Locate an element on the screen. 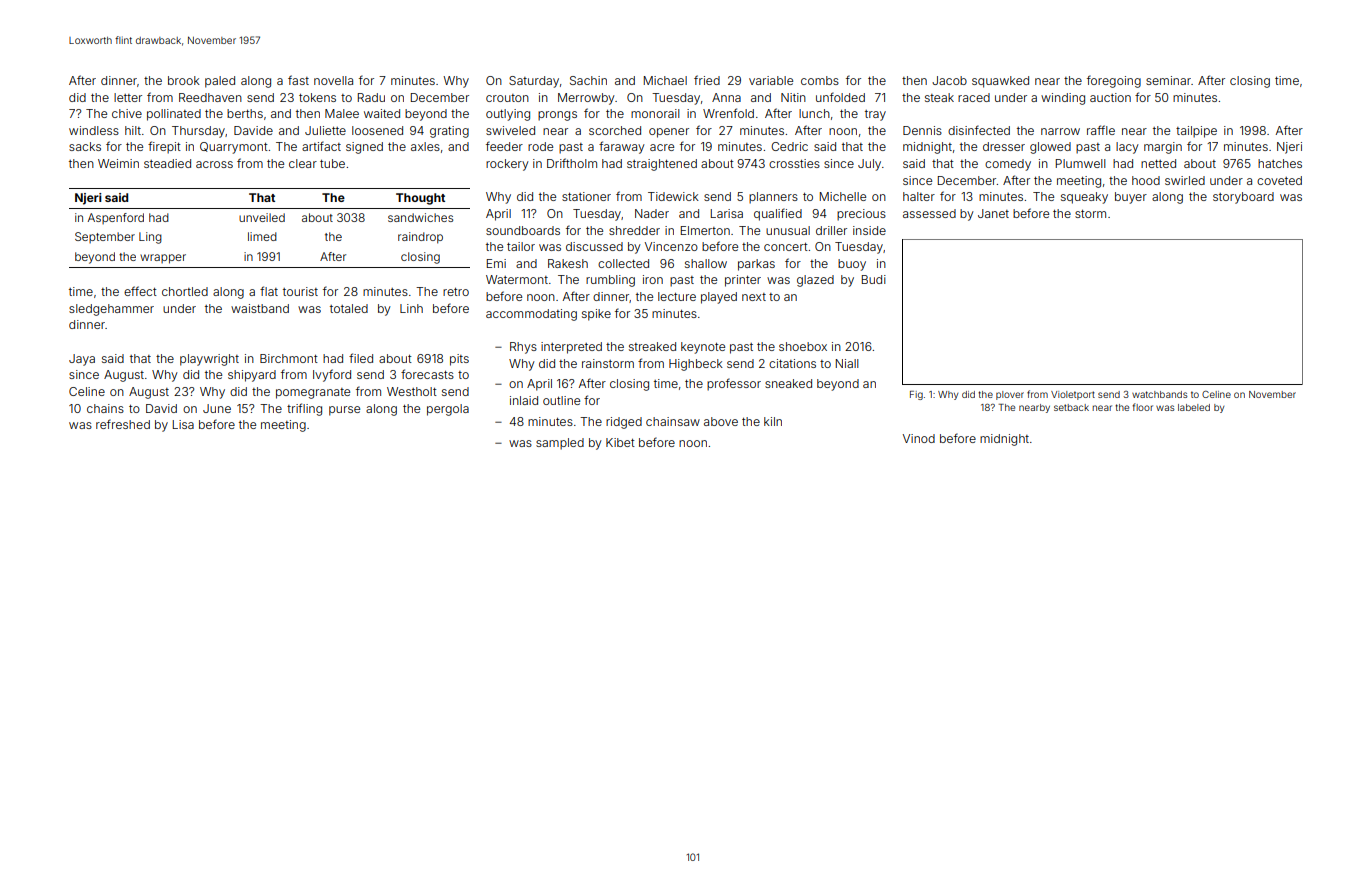  seminar is located at coordinates (1168, 80).
